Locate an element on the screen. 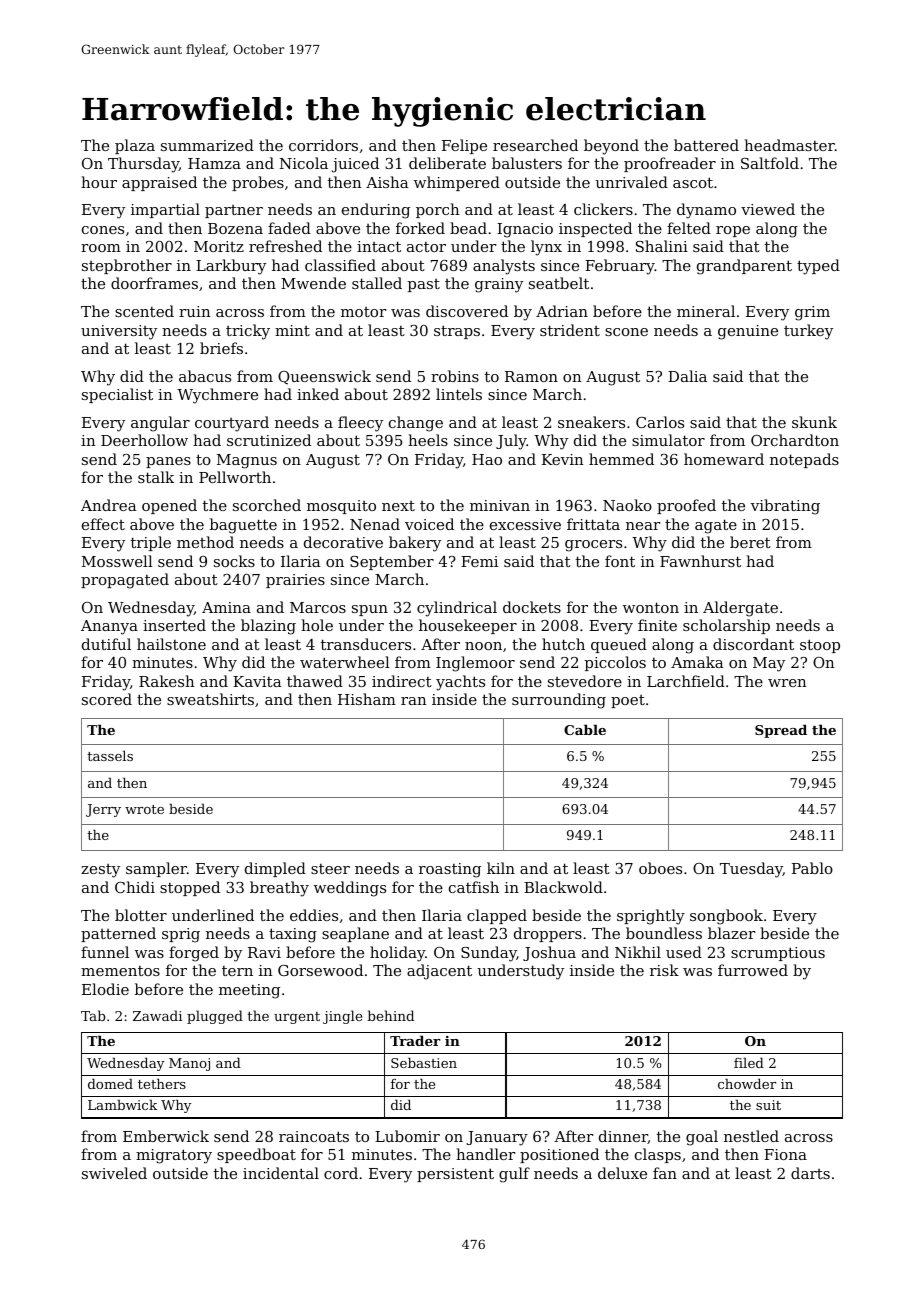 The width and height of the screenshot is (924, 1308). Chidi is located at coordinates (135, 887).
